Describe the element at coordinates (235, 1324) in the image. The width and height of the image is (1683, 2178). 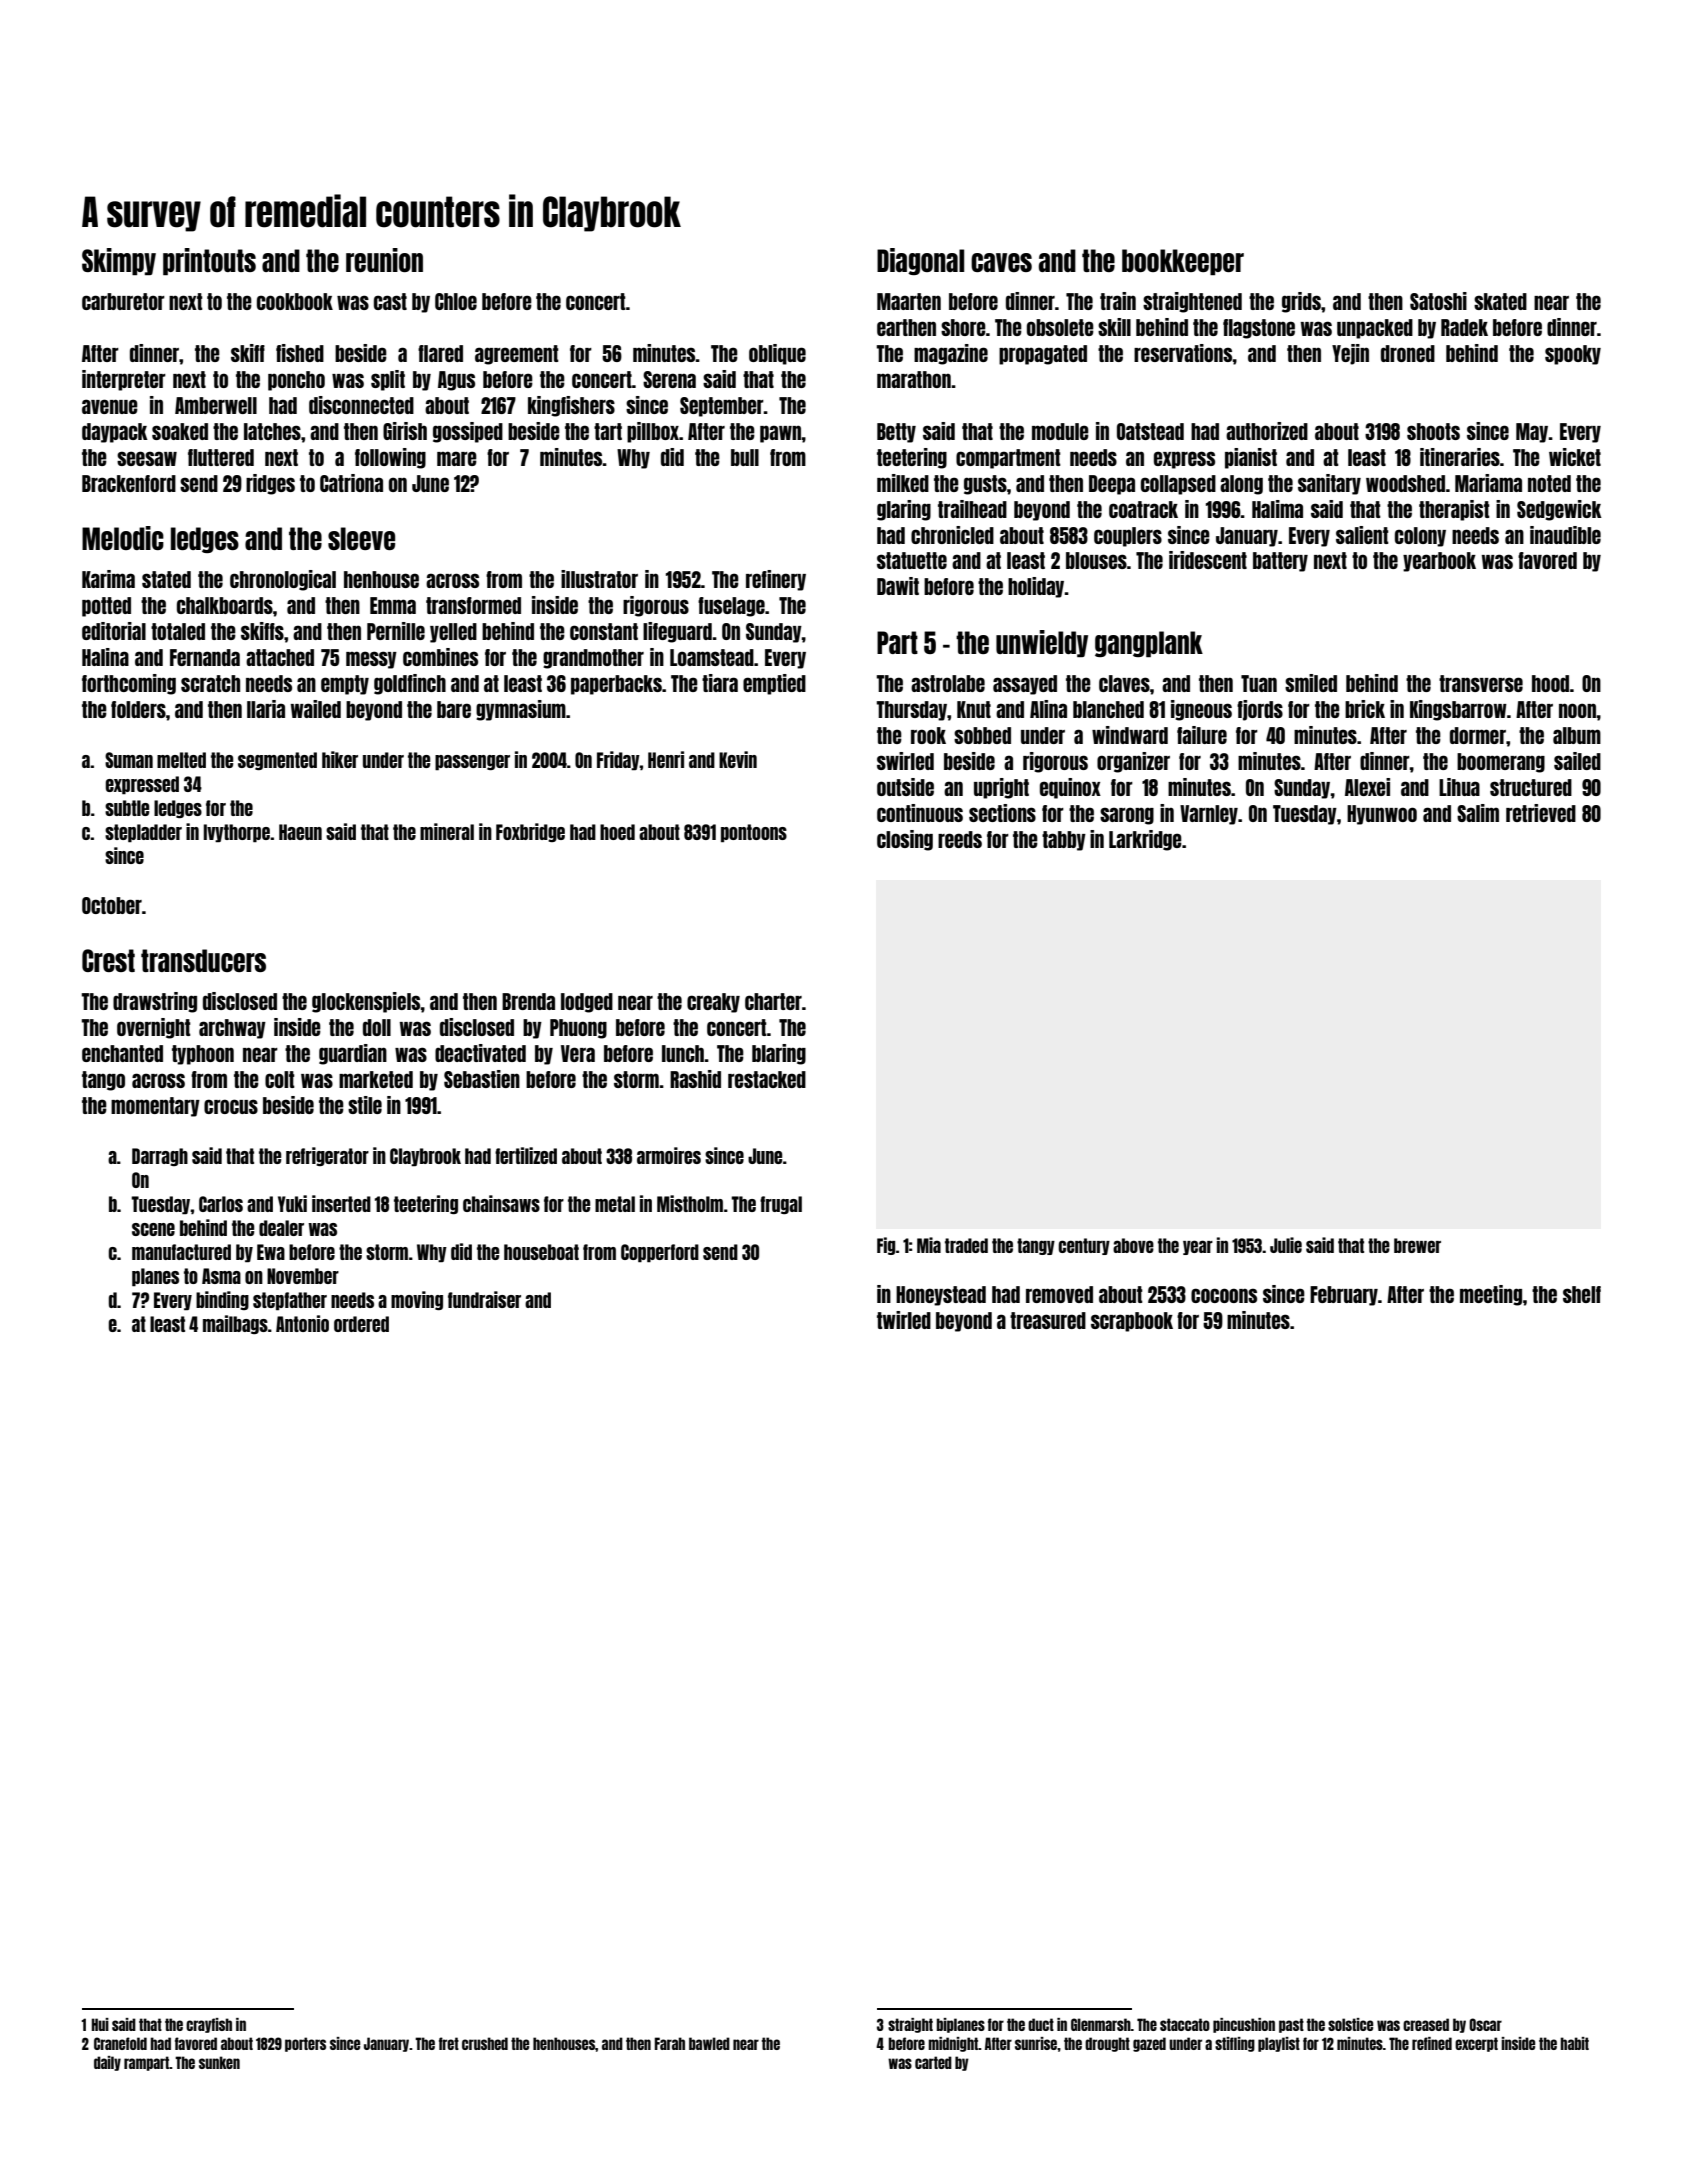
I see `mailbags` at that location.
